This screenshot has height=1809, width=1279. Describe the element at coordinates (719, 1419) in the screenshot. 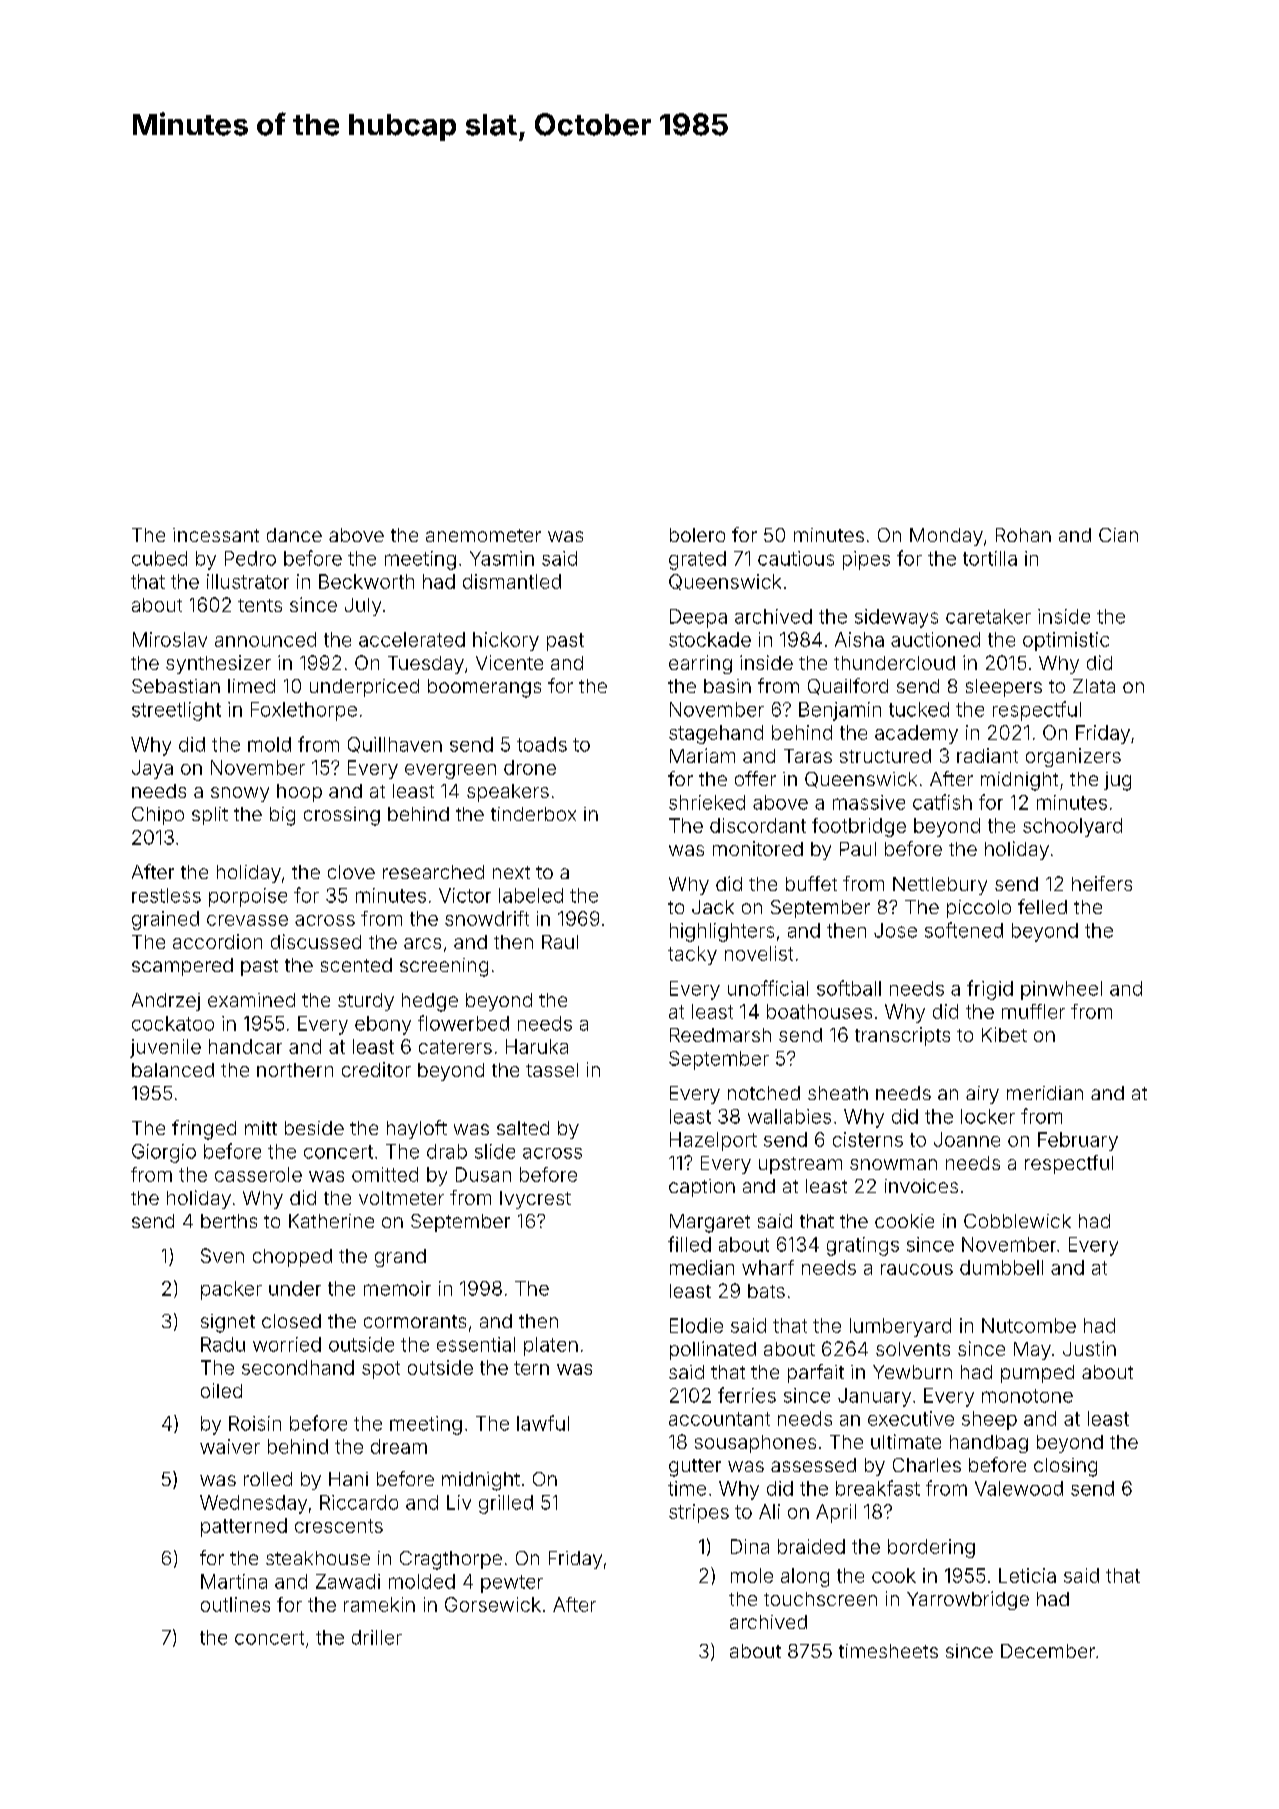

I see `accountant` at that location.
